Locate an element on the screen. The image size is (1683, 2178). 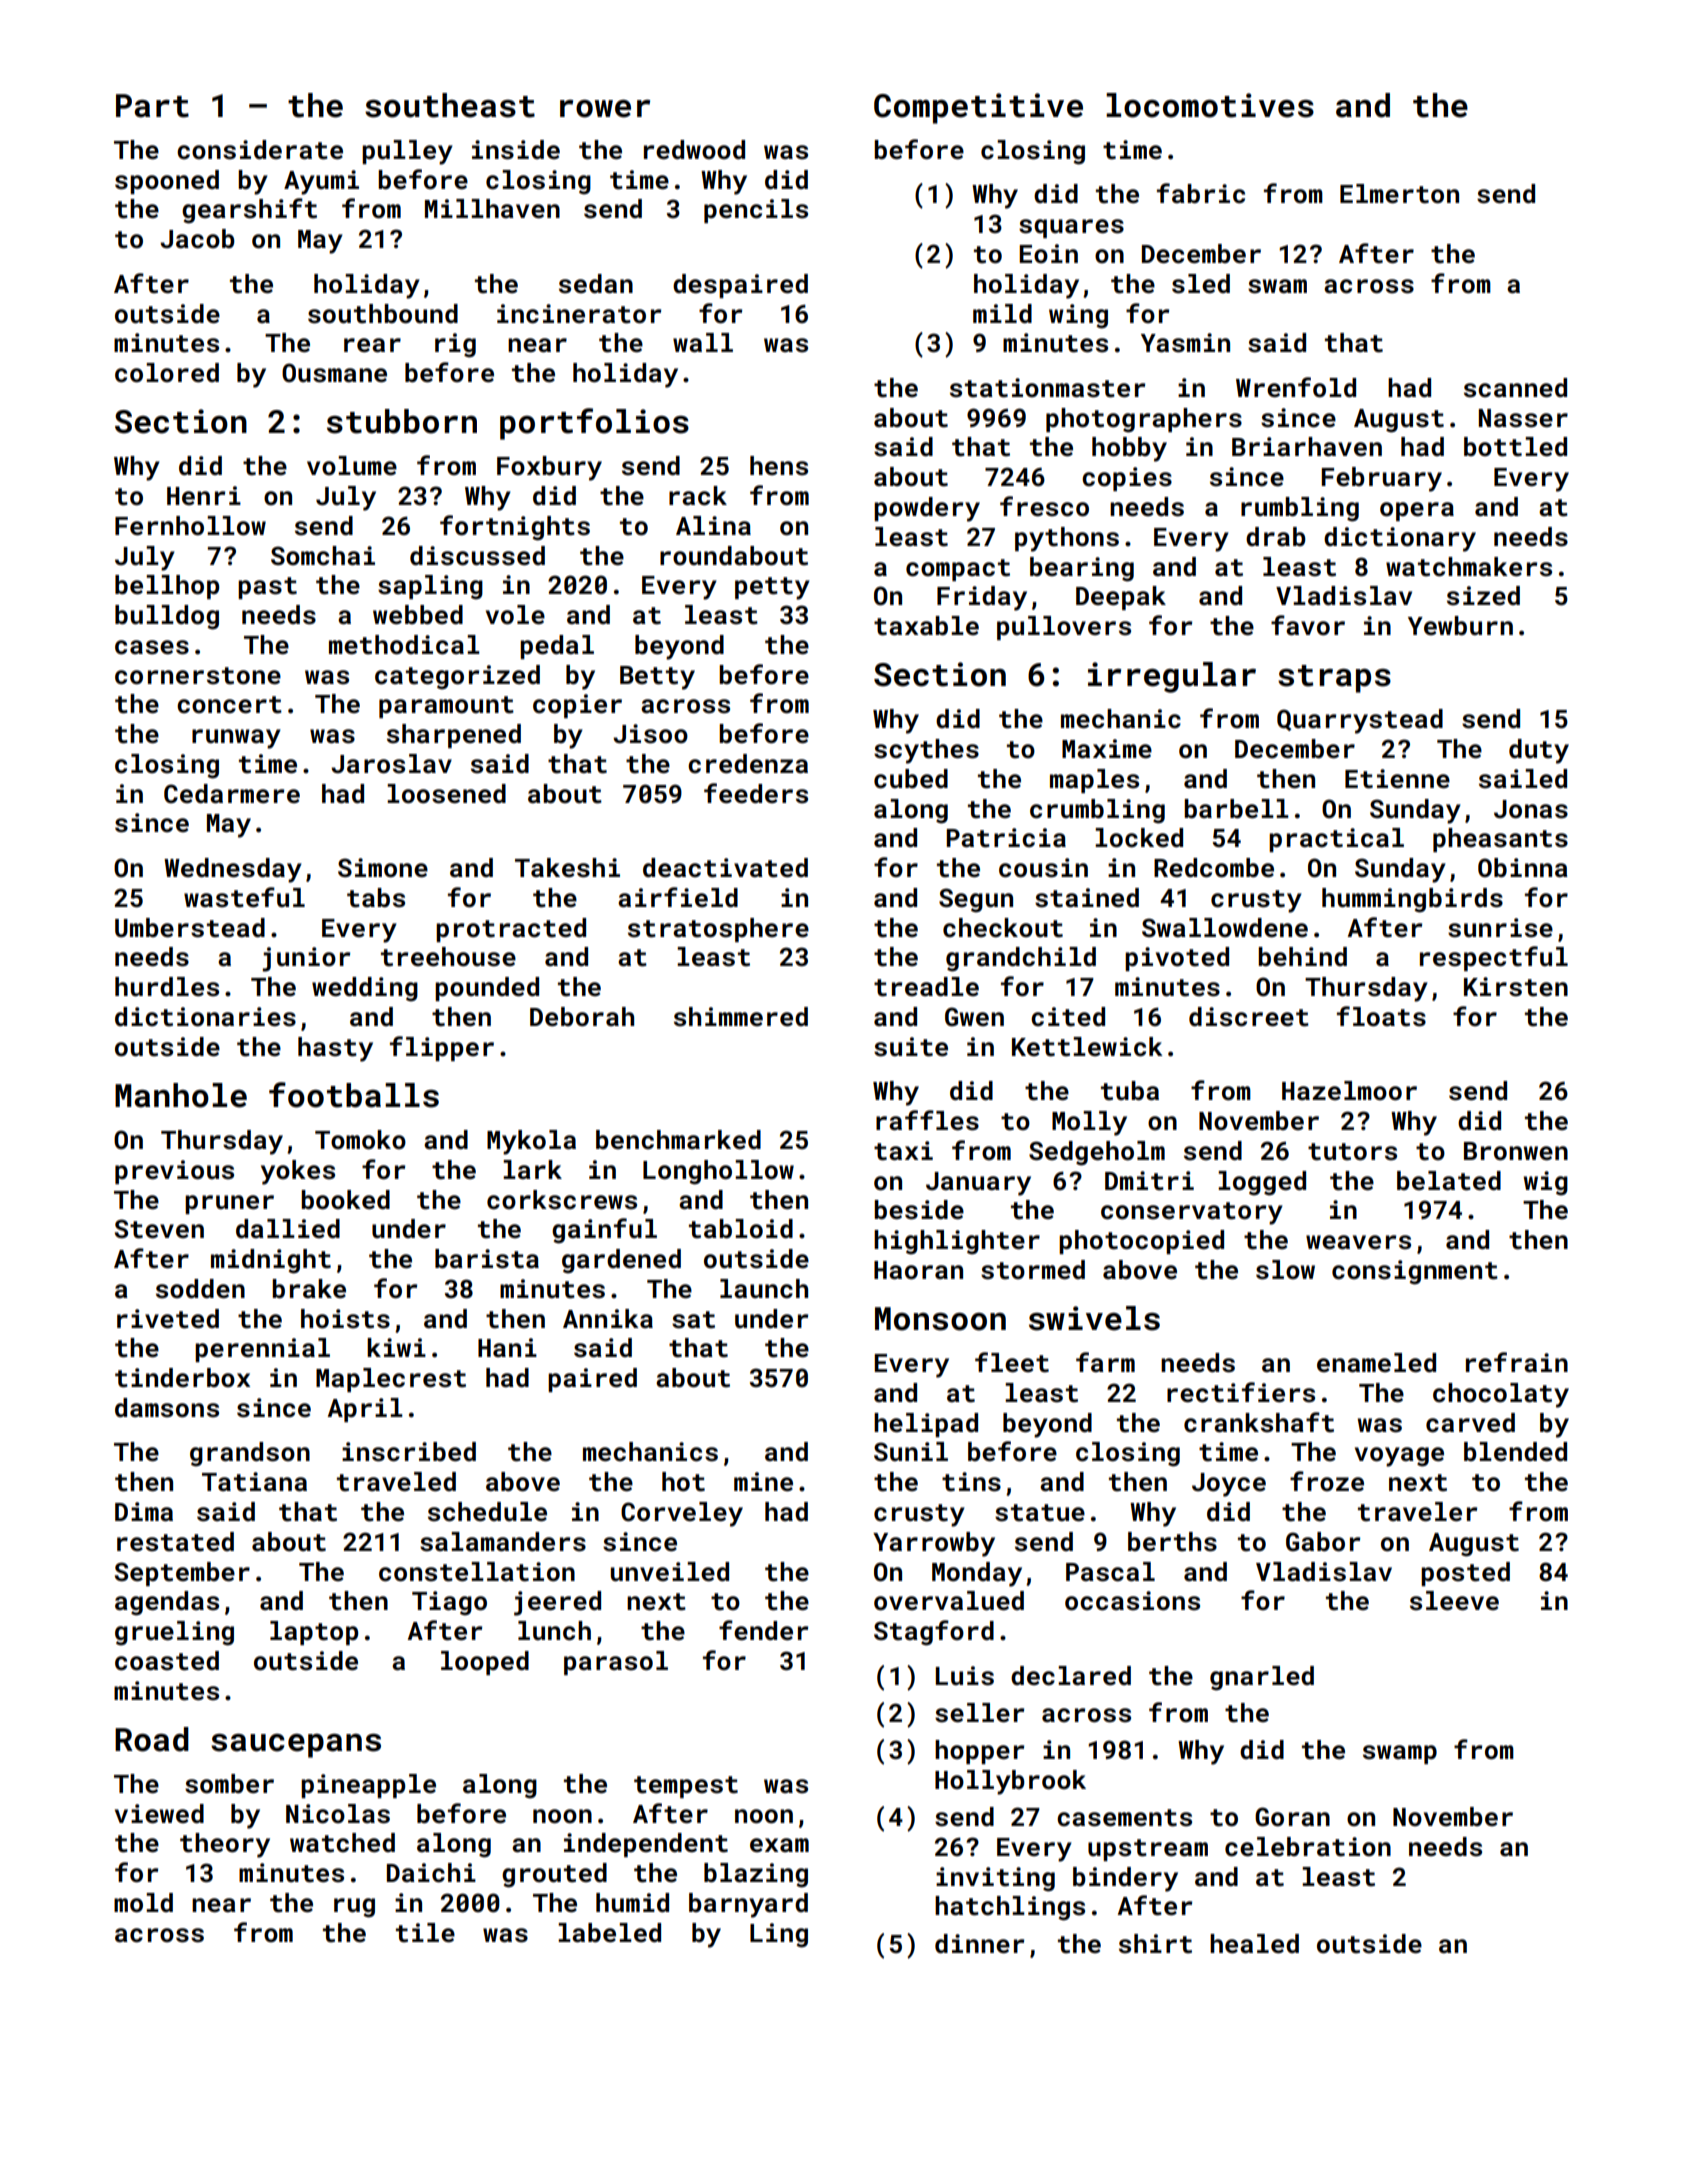
agendas is located at coordinates (167, 1603).
